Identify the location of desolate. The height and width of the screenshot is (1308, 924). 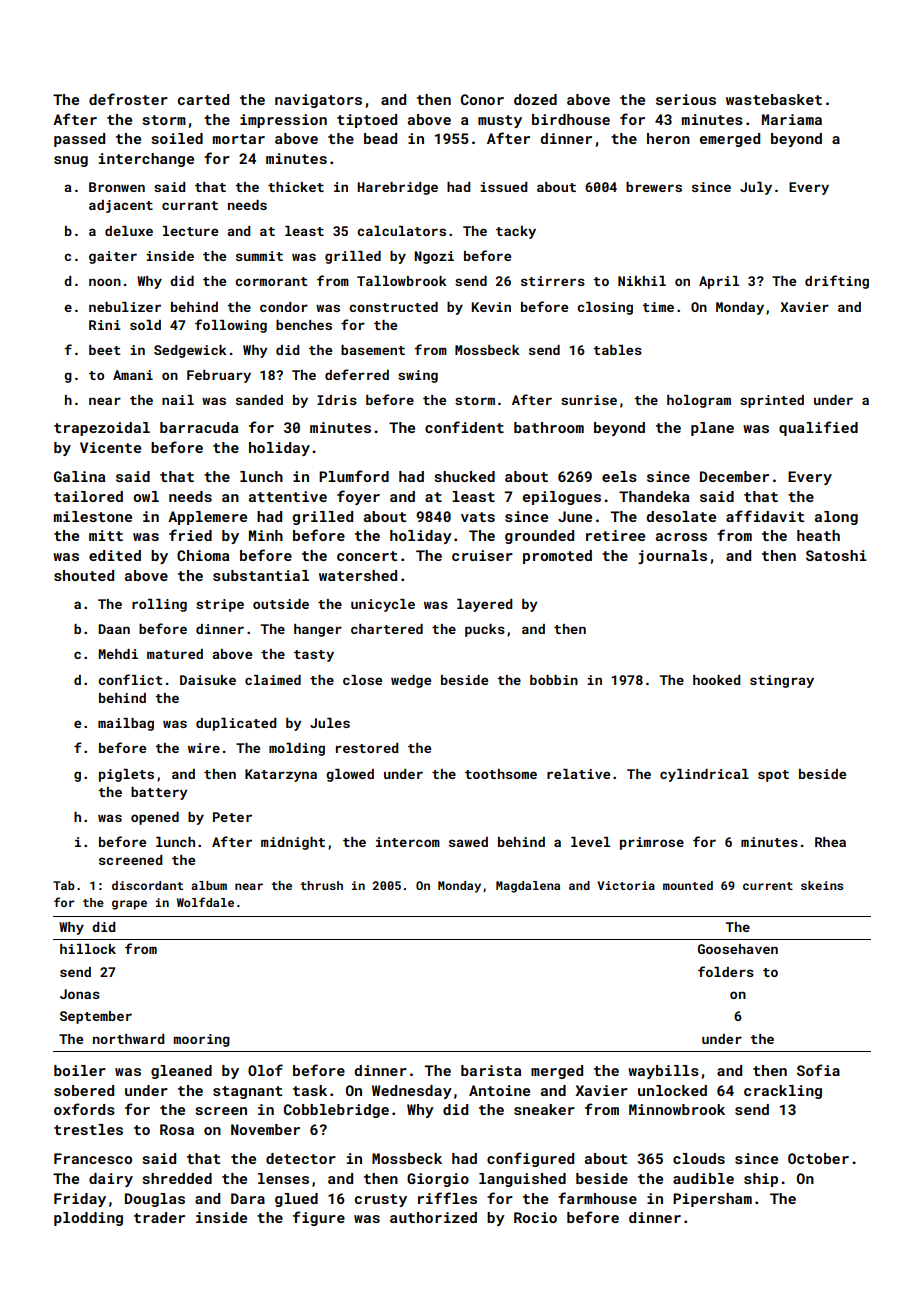
(681, 516).
